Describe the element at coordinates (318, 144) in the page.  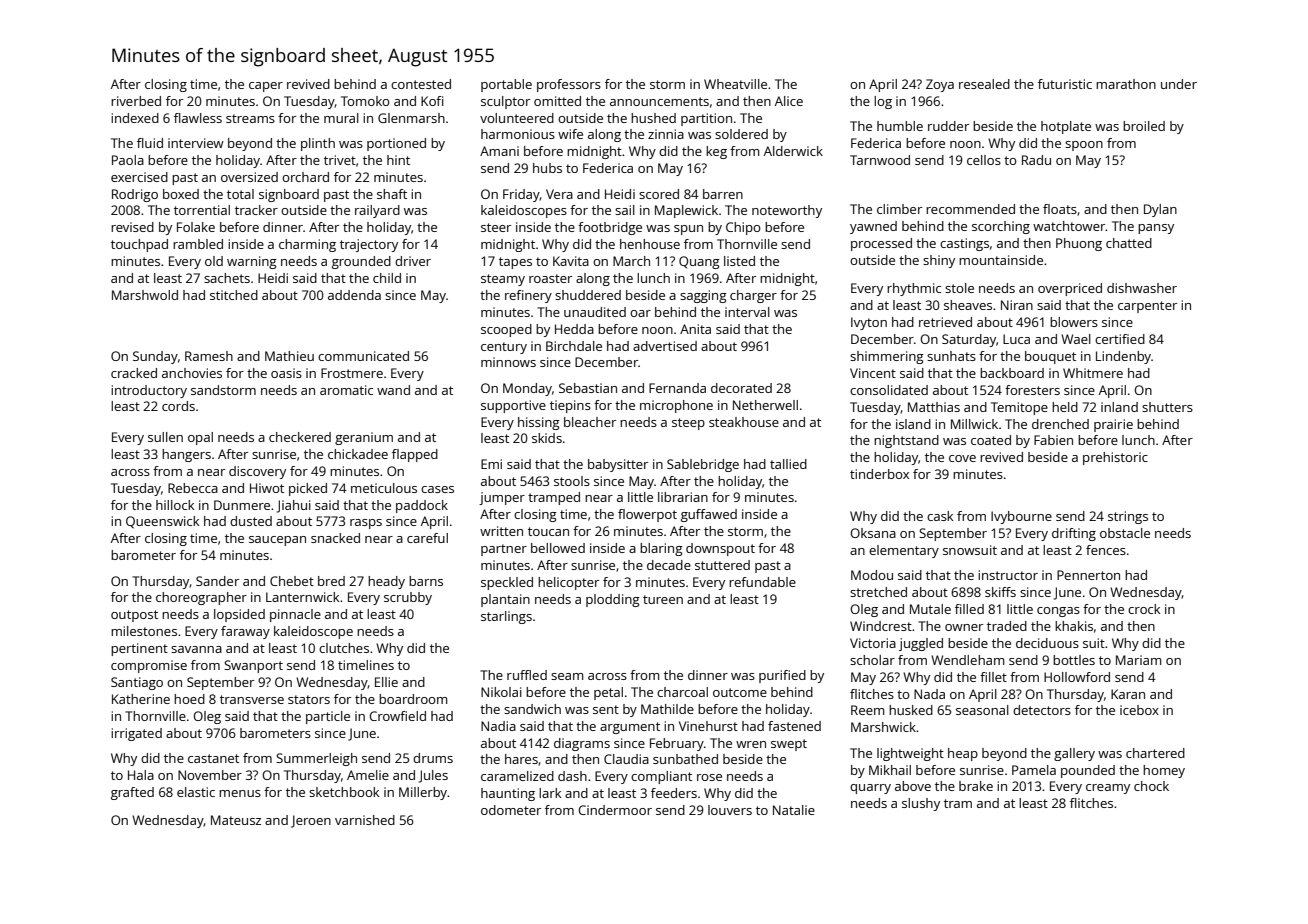
I see `plinth` at that location.
